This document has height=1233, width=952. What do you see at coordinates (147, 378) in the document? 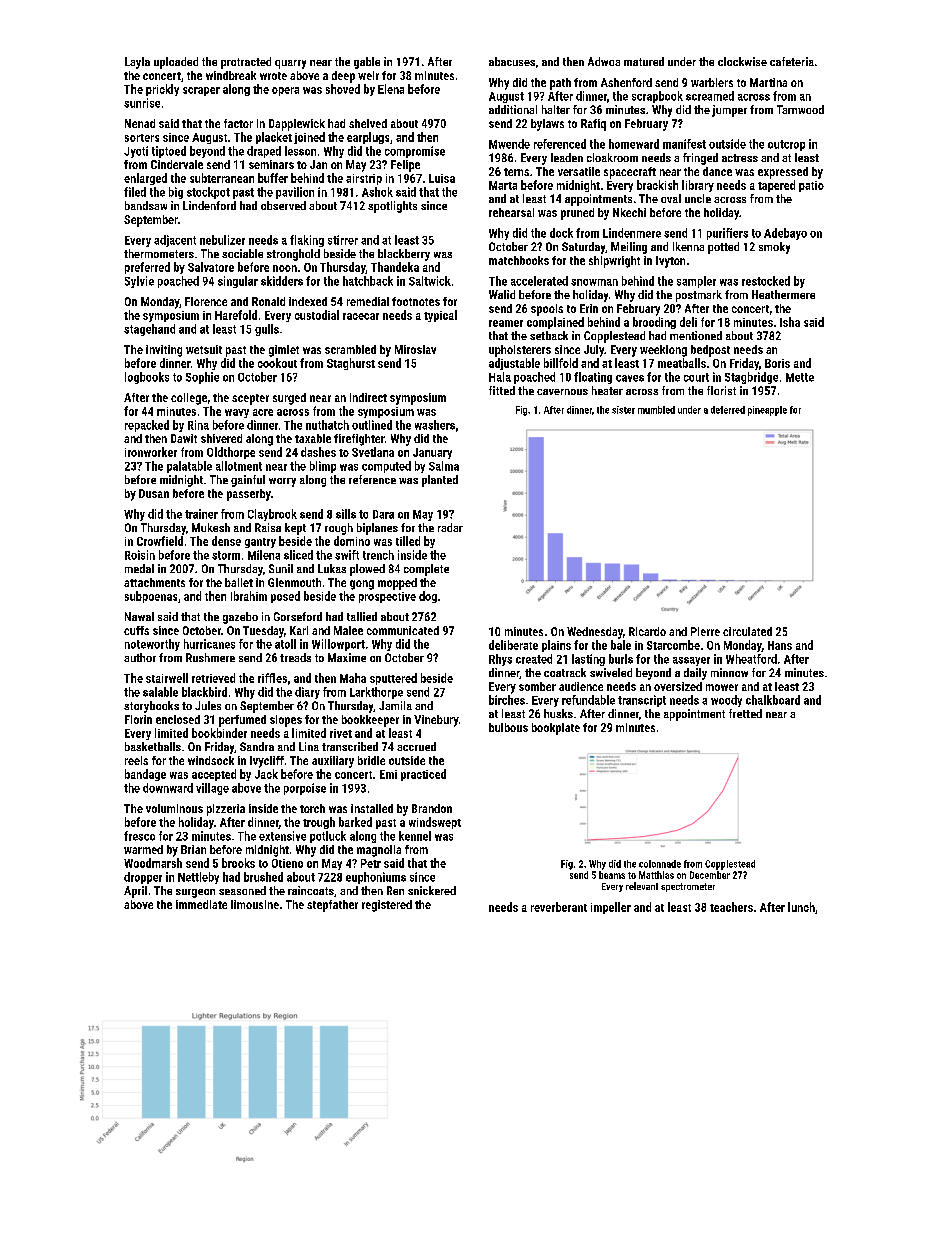
I see `logbooks` at bounding box center [147, 378].
